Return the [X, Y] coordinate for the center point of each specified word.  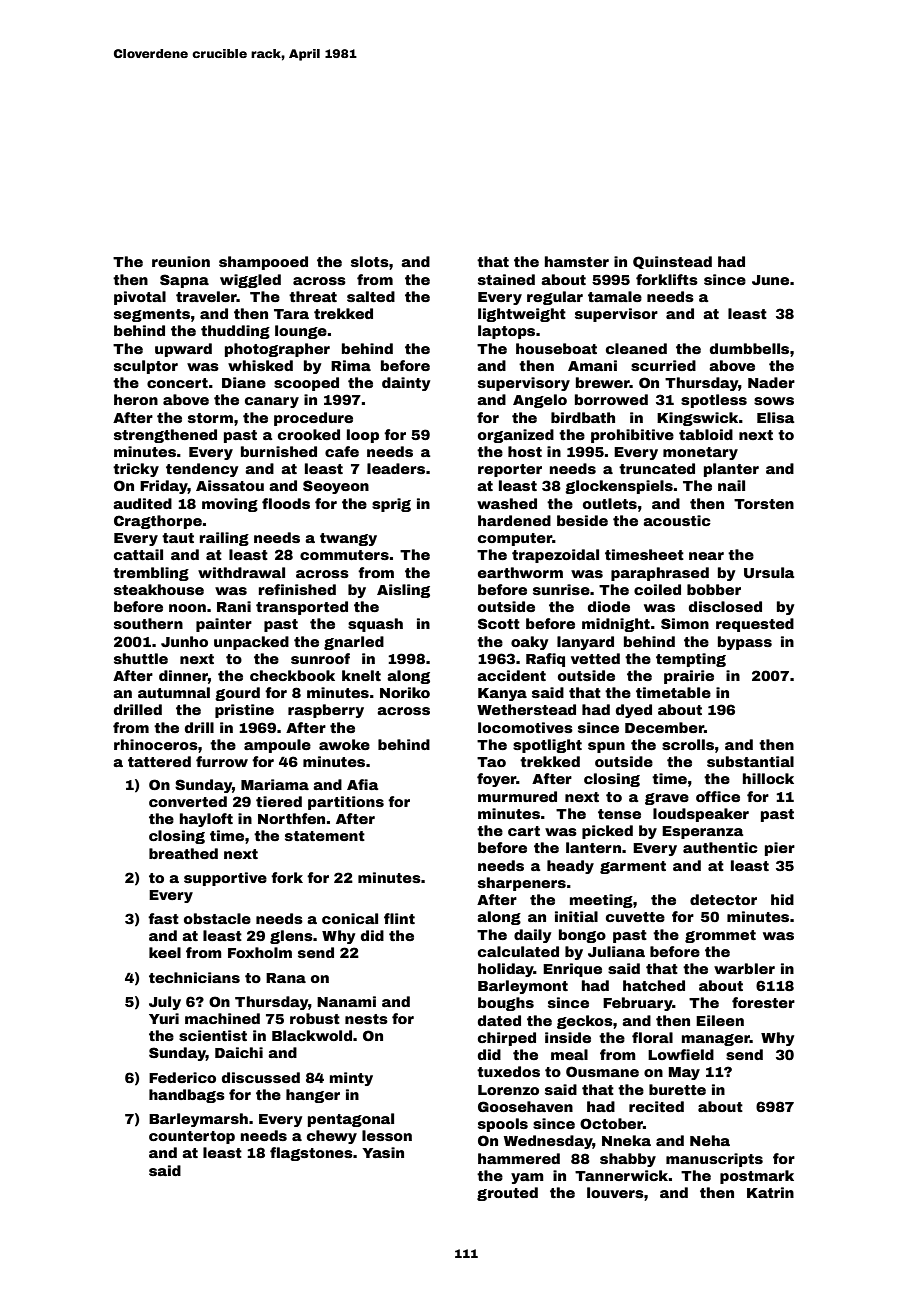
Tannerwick [621, 1175]
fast [163, 918]
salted [371, 296]
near [706, 556]
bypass [745, 643]
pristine [244, 711]
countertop [192, 1137]
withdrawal [241, 572]
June [770, 280]
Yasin [383, 1152]
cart [524, 831]
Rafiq [545, 660]
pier [780, 849]
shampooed [263, 263]
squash [375, 625]
